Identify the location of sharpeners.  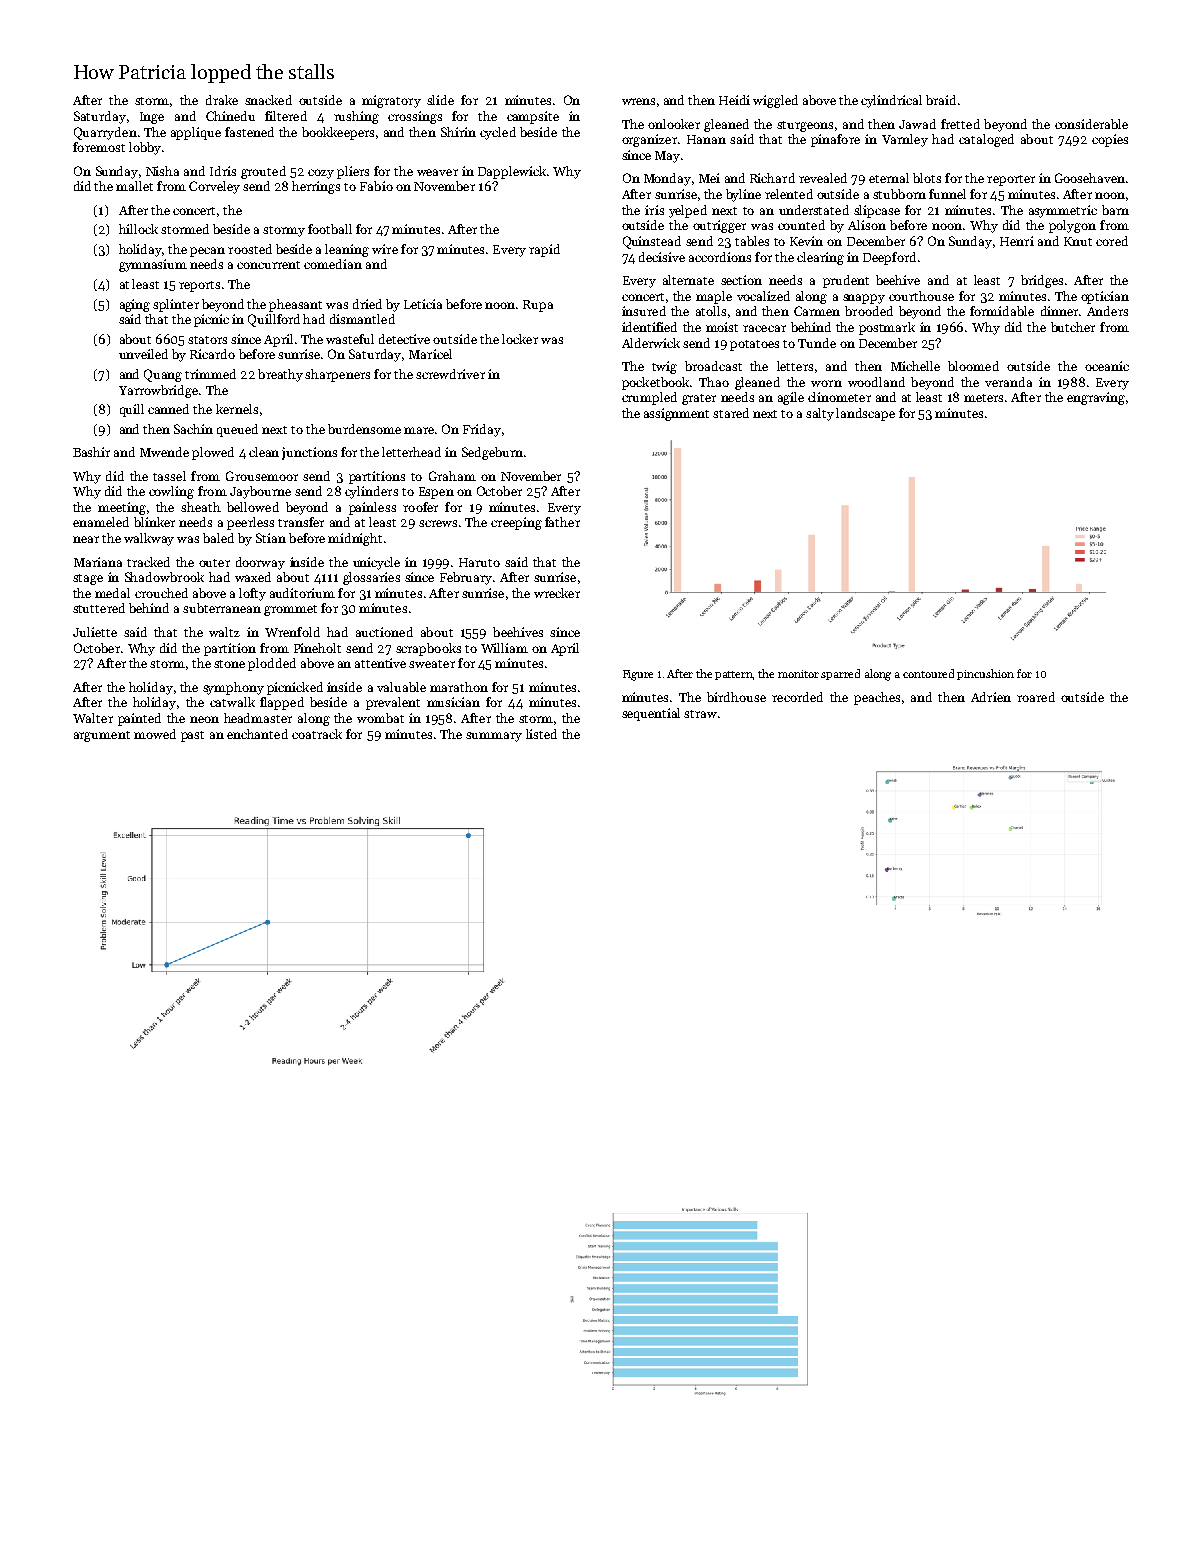
(337, 375).
